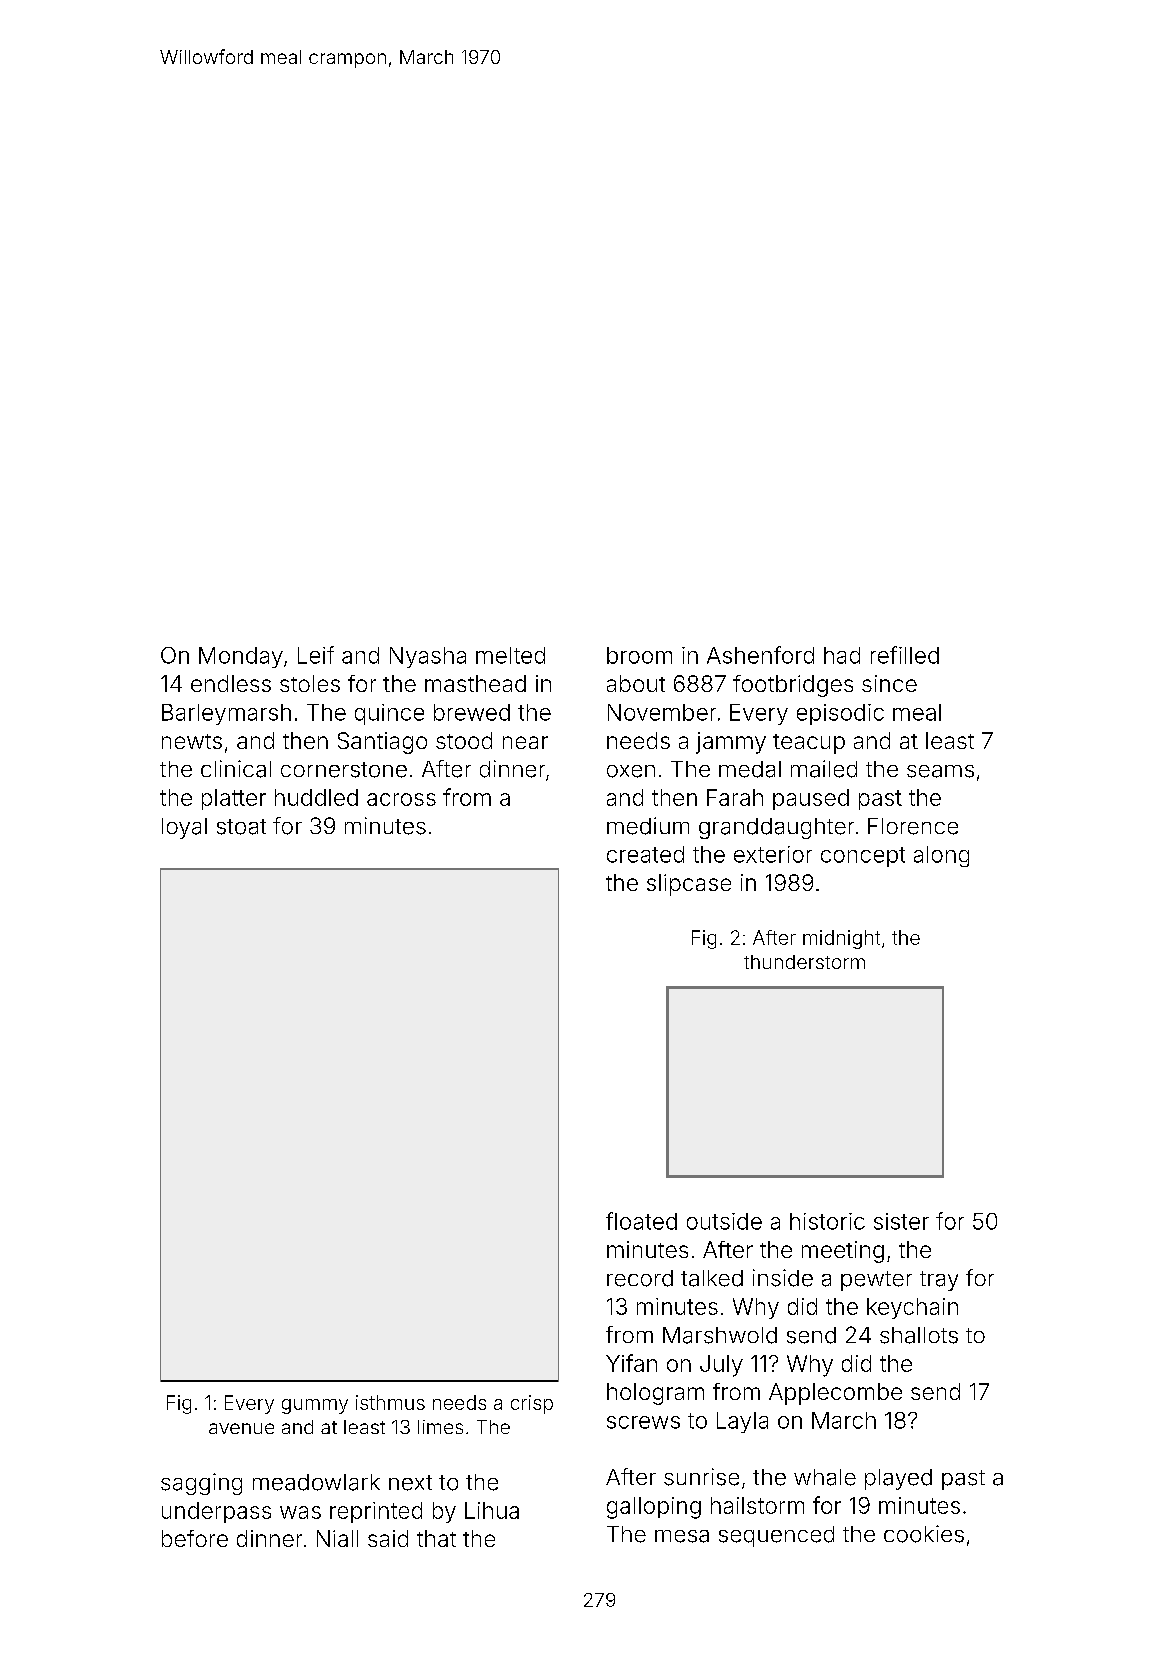 Image resolution: width=1165 pixels, height=1654 pixels. Describe the element at coordinates (241, 1428) in the page. I see `avenue` at that location.
